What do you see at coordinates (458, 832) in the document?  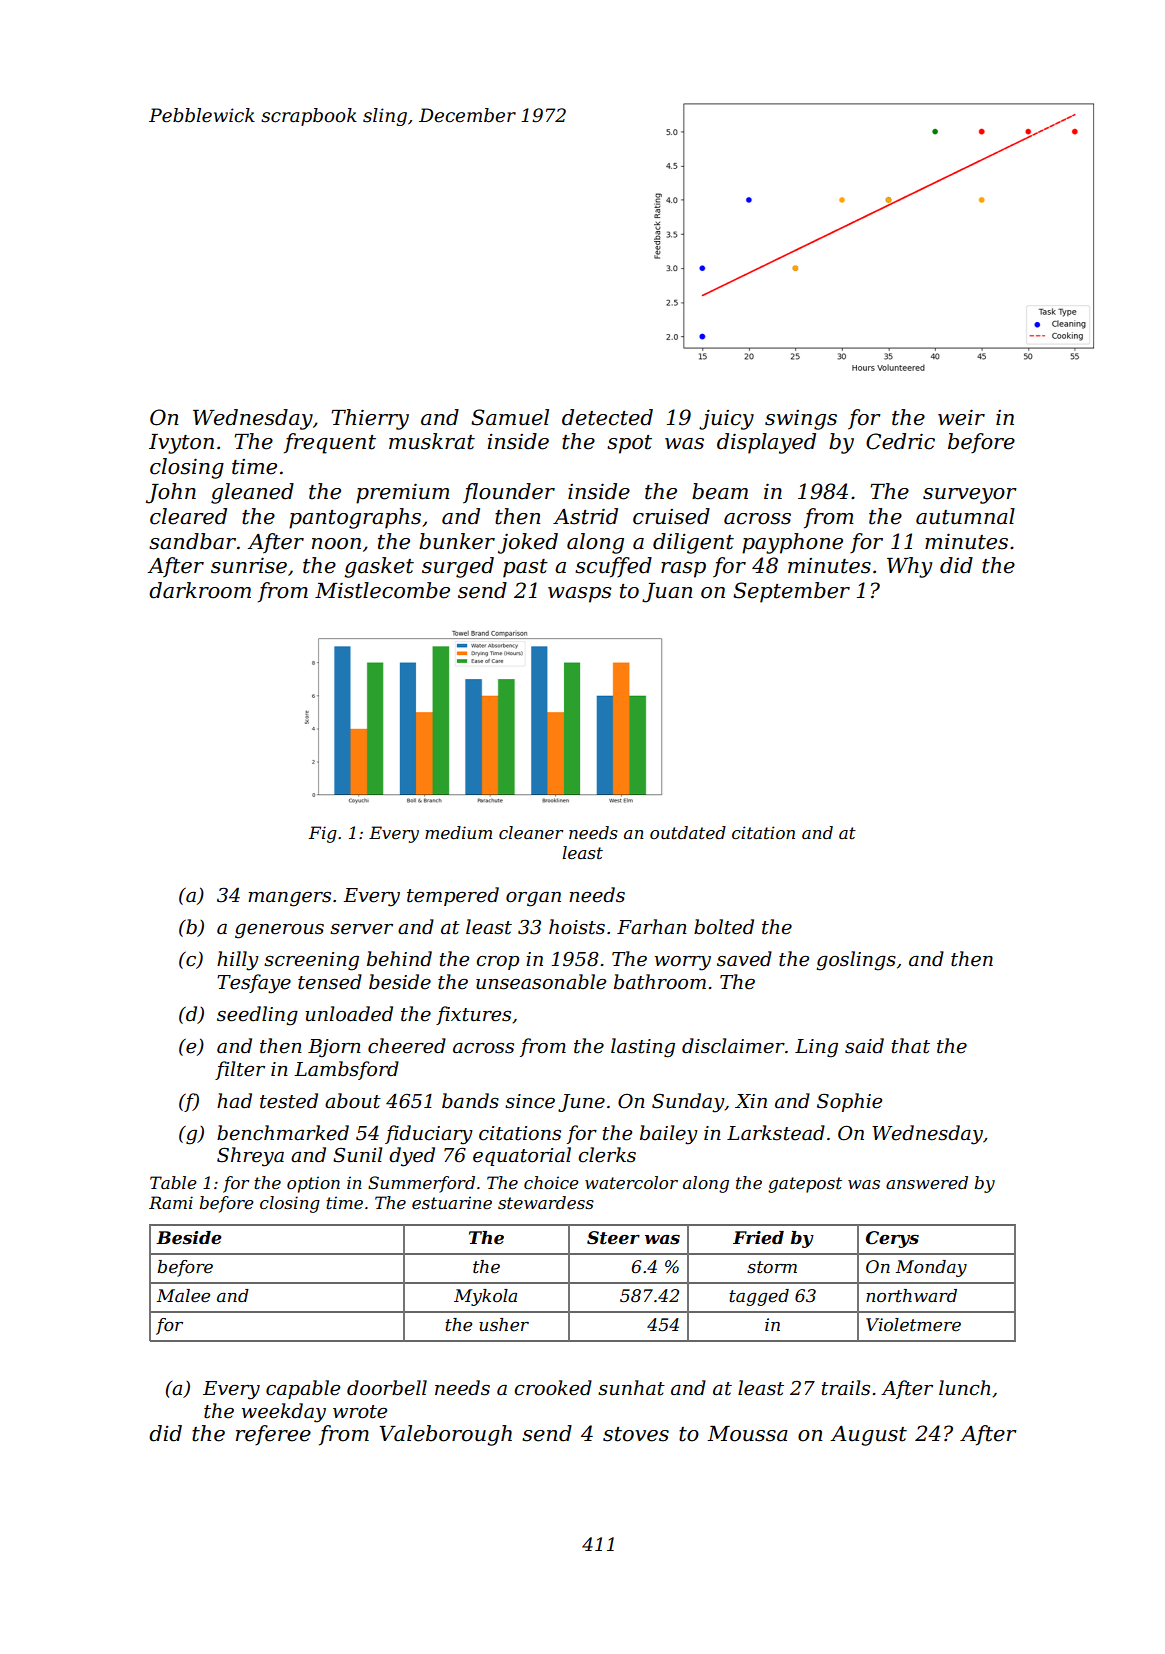 I see `medium` at bounding box center [458, 832].
